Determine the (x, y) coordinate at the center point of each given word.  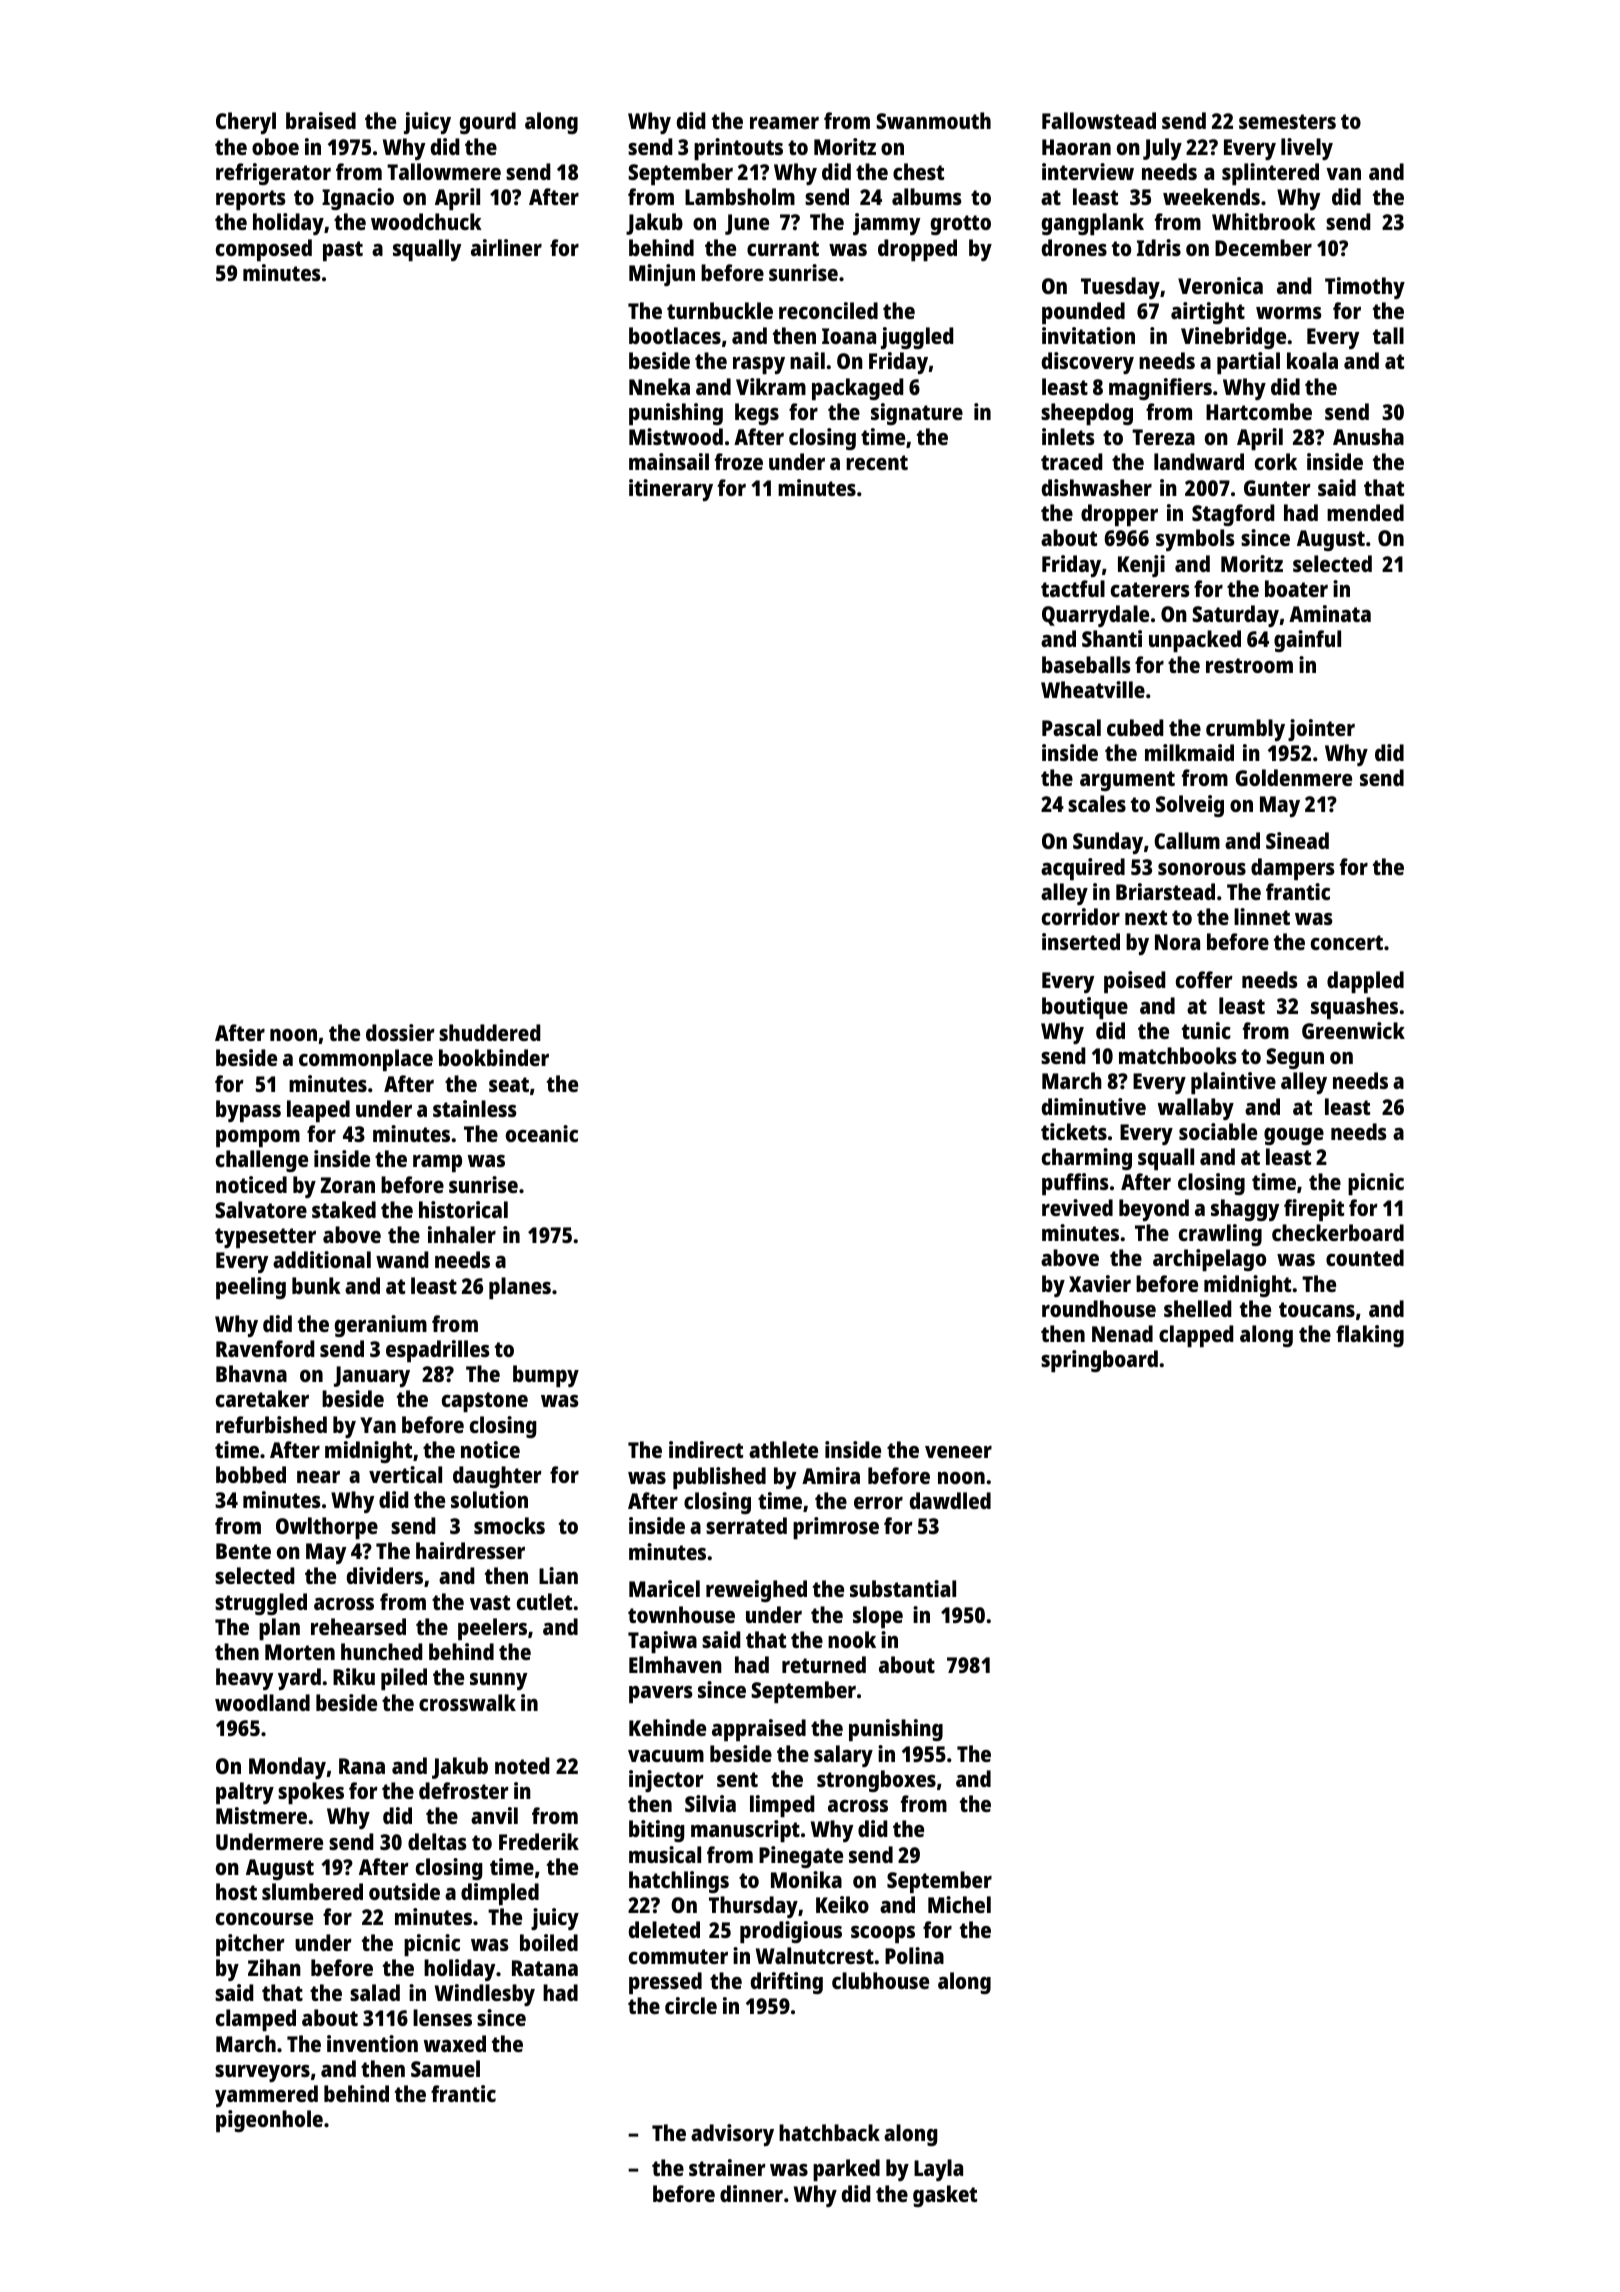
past (343, 251)
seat (509, 1084)
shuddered (490, 1032)
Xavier (1100, 1283)
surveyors (262, 2073)
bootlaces (675, 335)
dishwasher (1097, 487)
